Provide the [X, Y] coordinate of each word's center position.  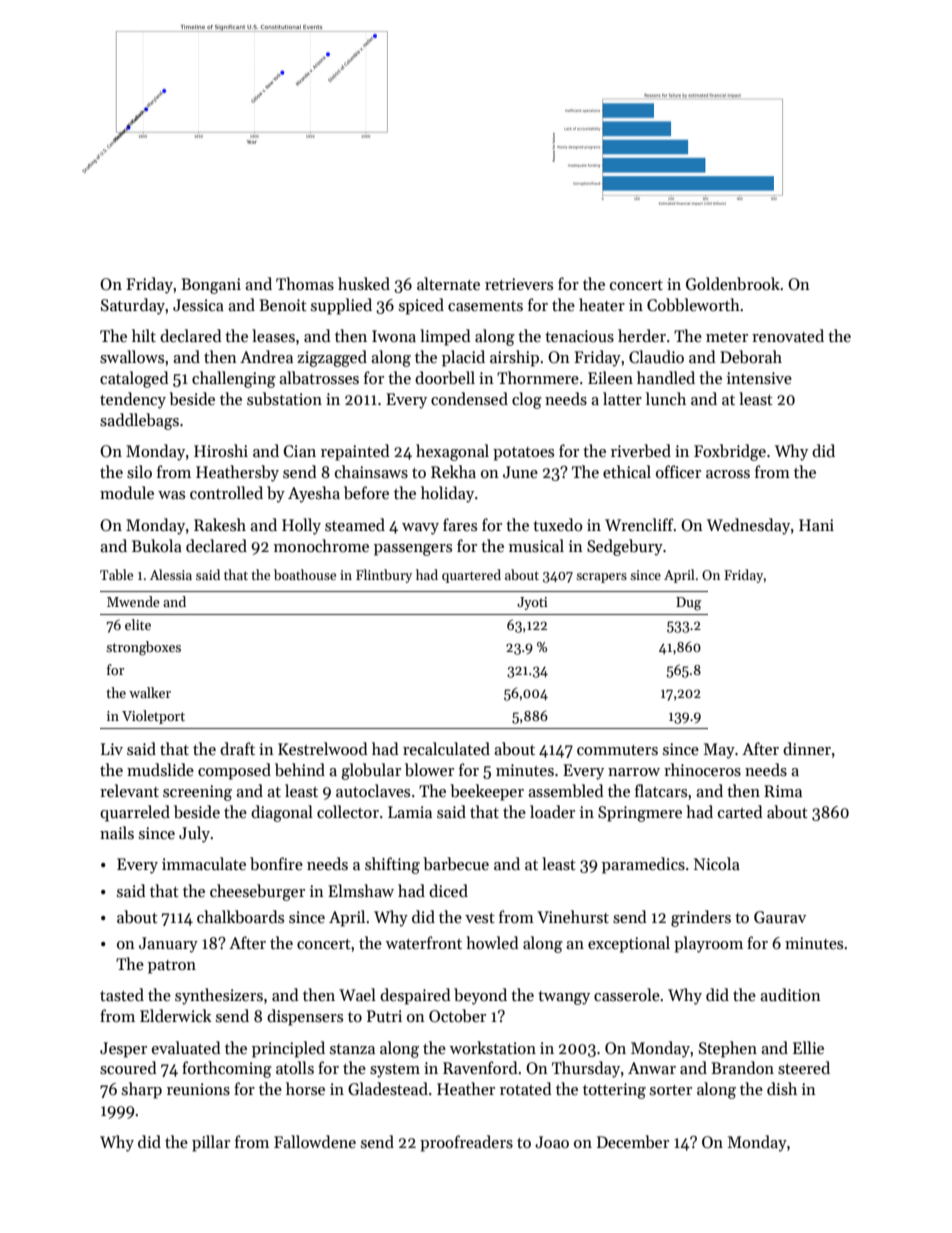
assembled [566, 791]
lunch [666, 398]
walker [150, 692]
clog [527, 400]
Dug [688, 604]
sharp [142, 1090]
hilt [144, 335]
